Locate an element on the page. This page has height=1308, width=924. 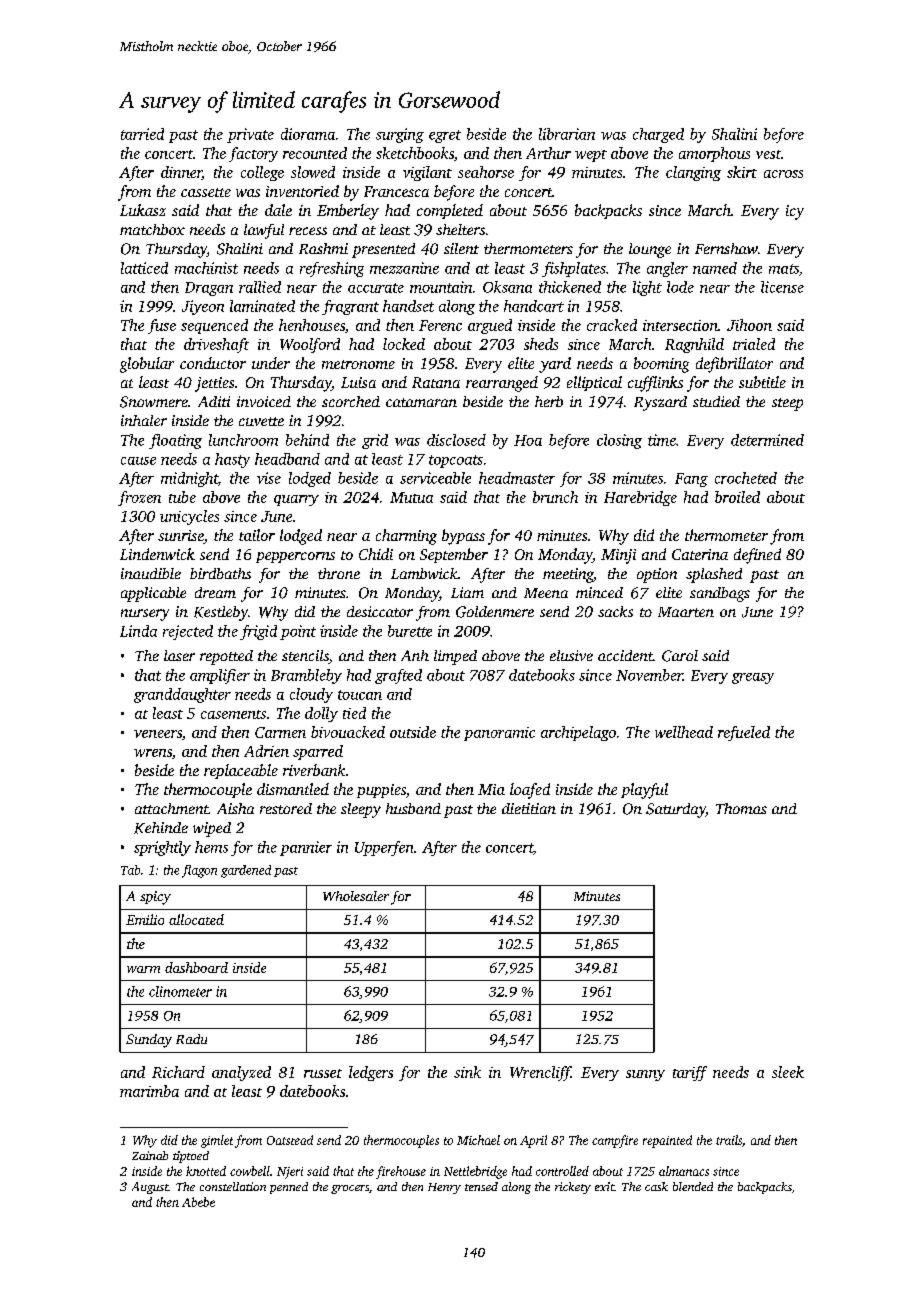
egret is located at coordinates (445, 136).
